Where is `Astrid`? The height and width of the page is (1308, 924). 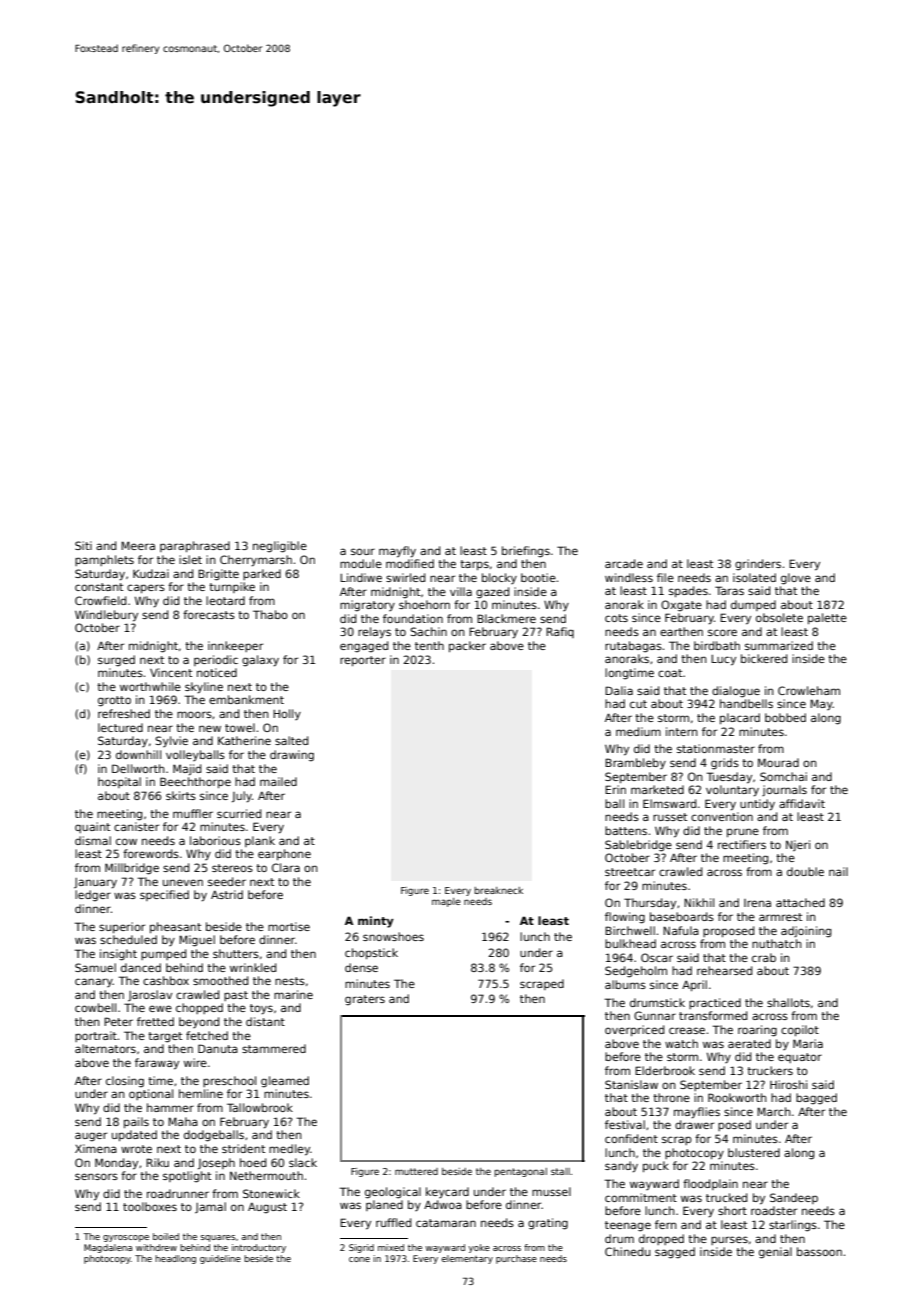 Astrid is located at coordinates (227, 894).
